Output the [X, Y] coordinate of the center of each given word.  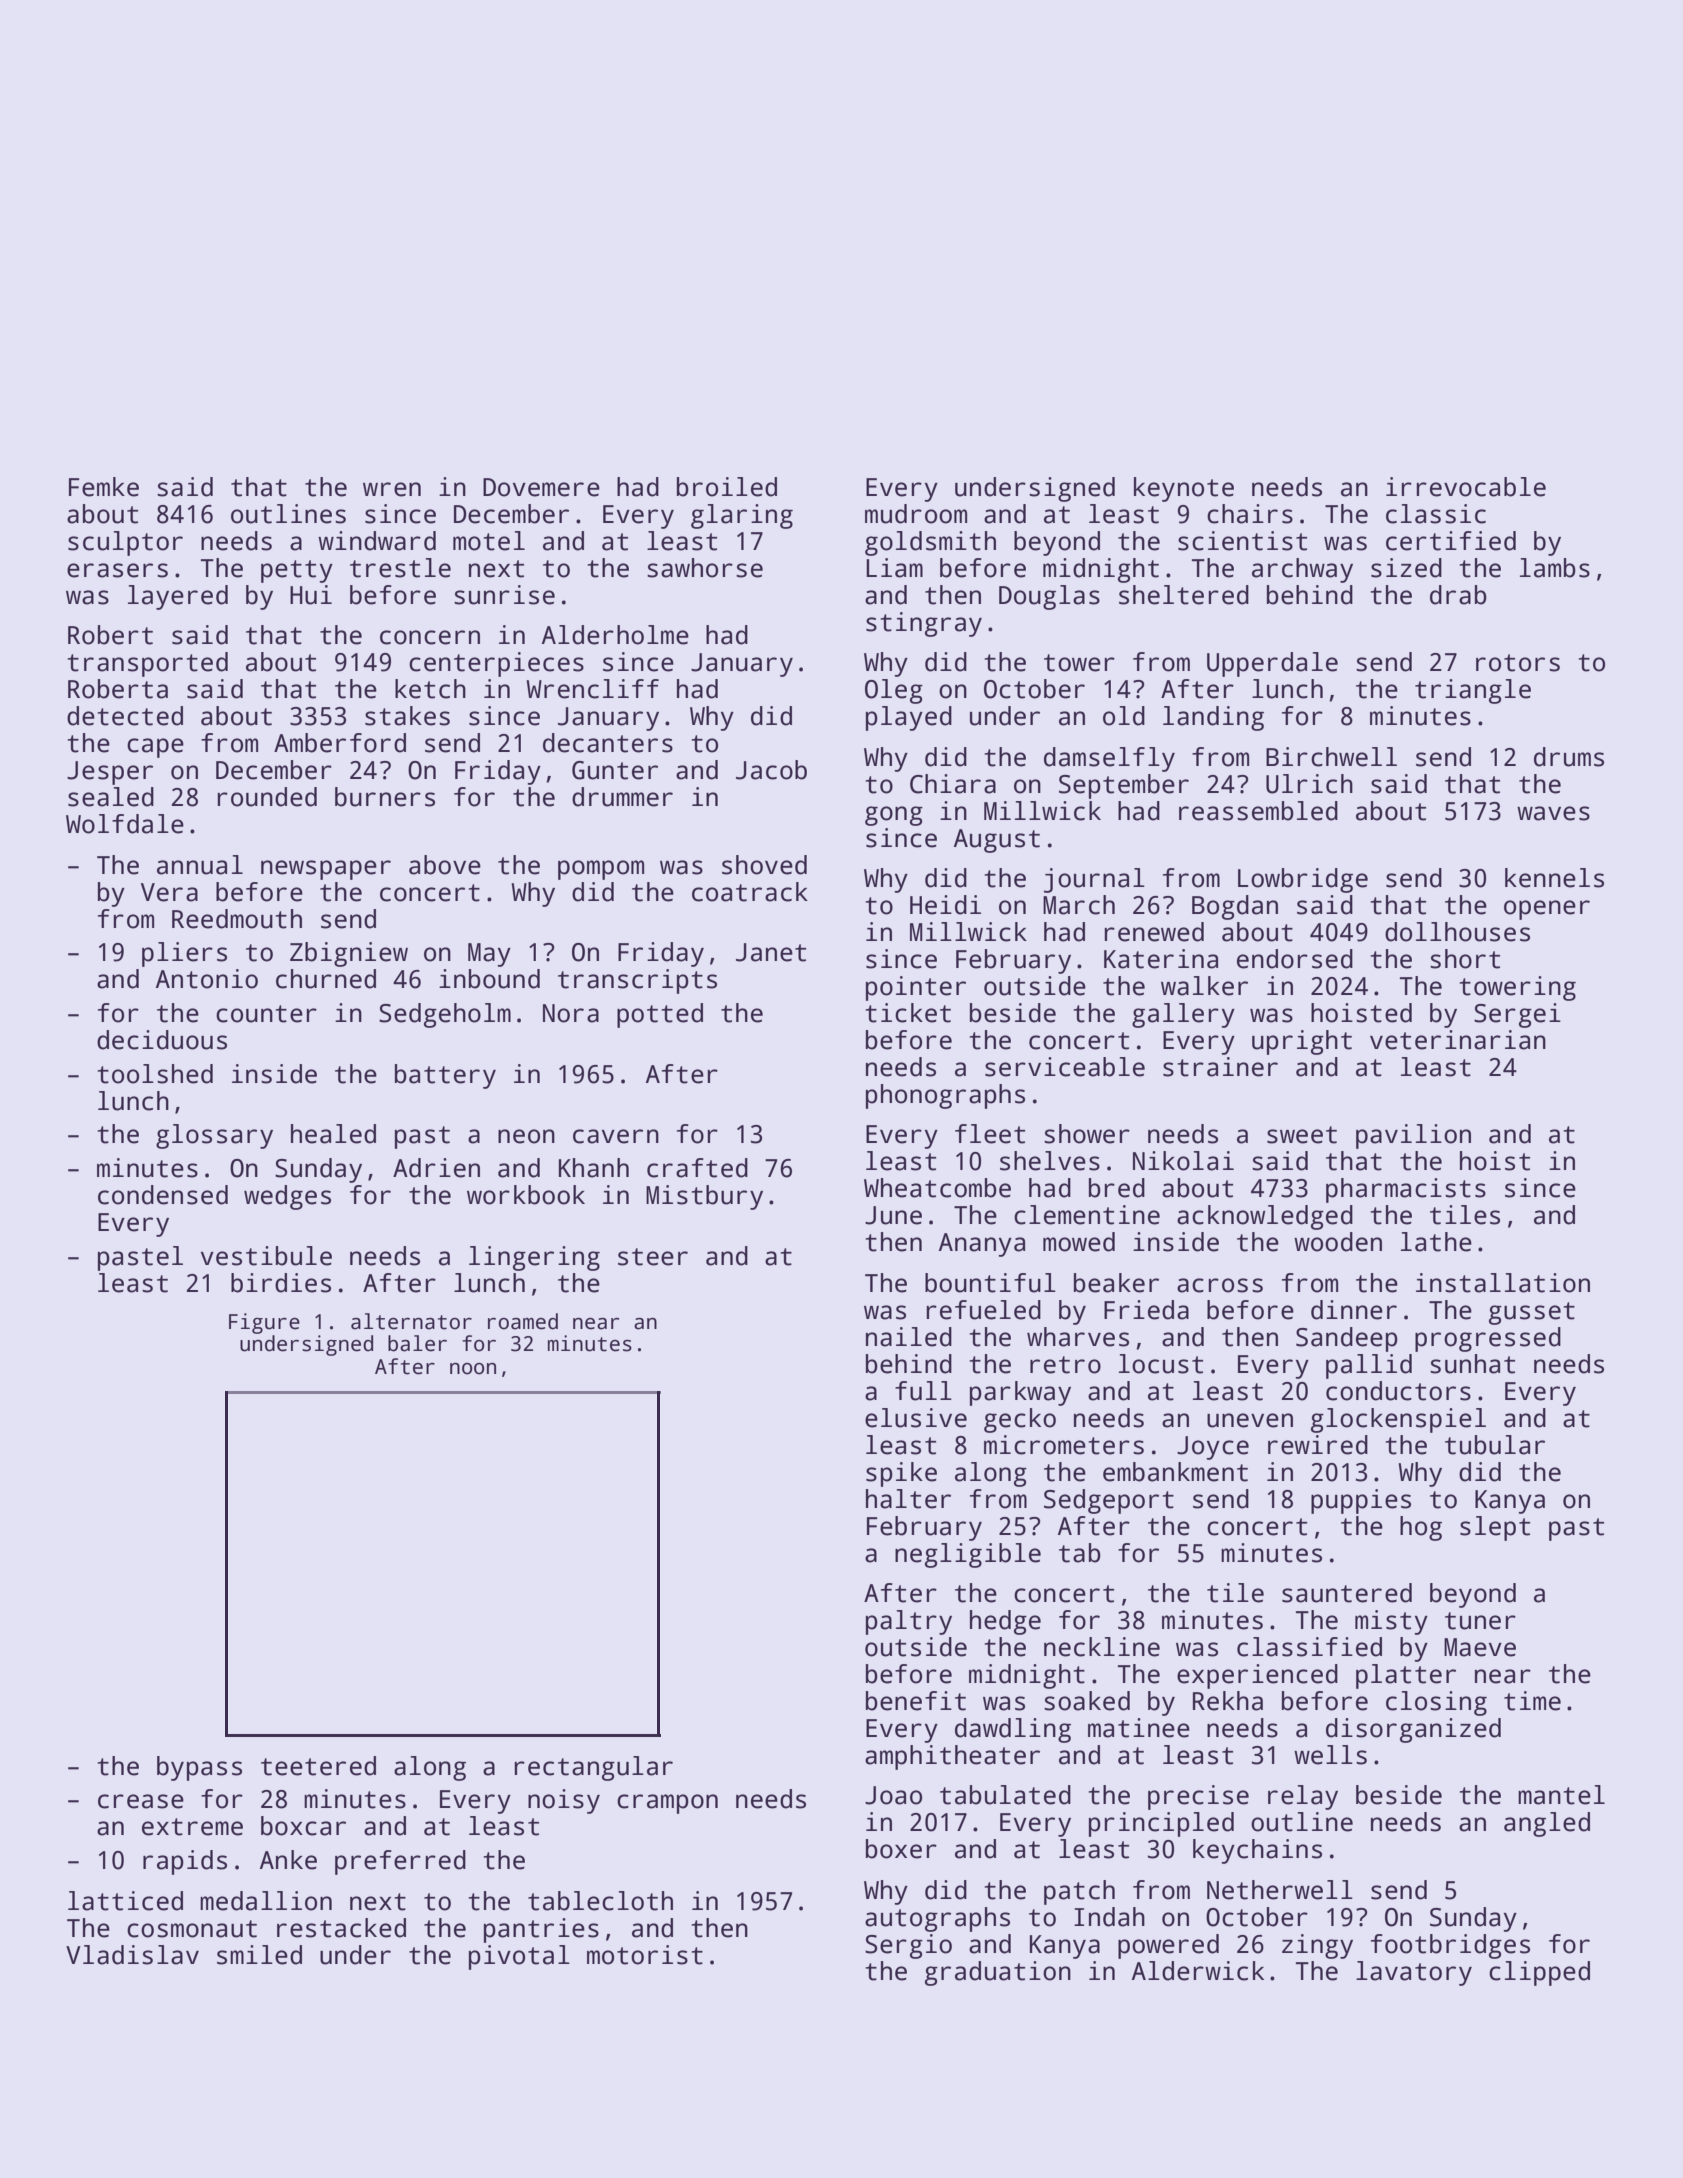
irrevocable [1466, 487]
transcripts [637, 981]
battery [445, 1076]
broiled [727, 487]
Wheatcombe [937, 1188]
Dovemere [541, 487]
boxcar [303, 1826]
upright [1302, 1042]
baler [417, 1343]
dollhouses [1457, 932]
